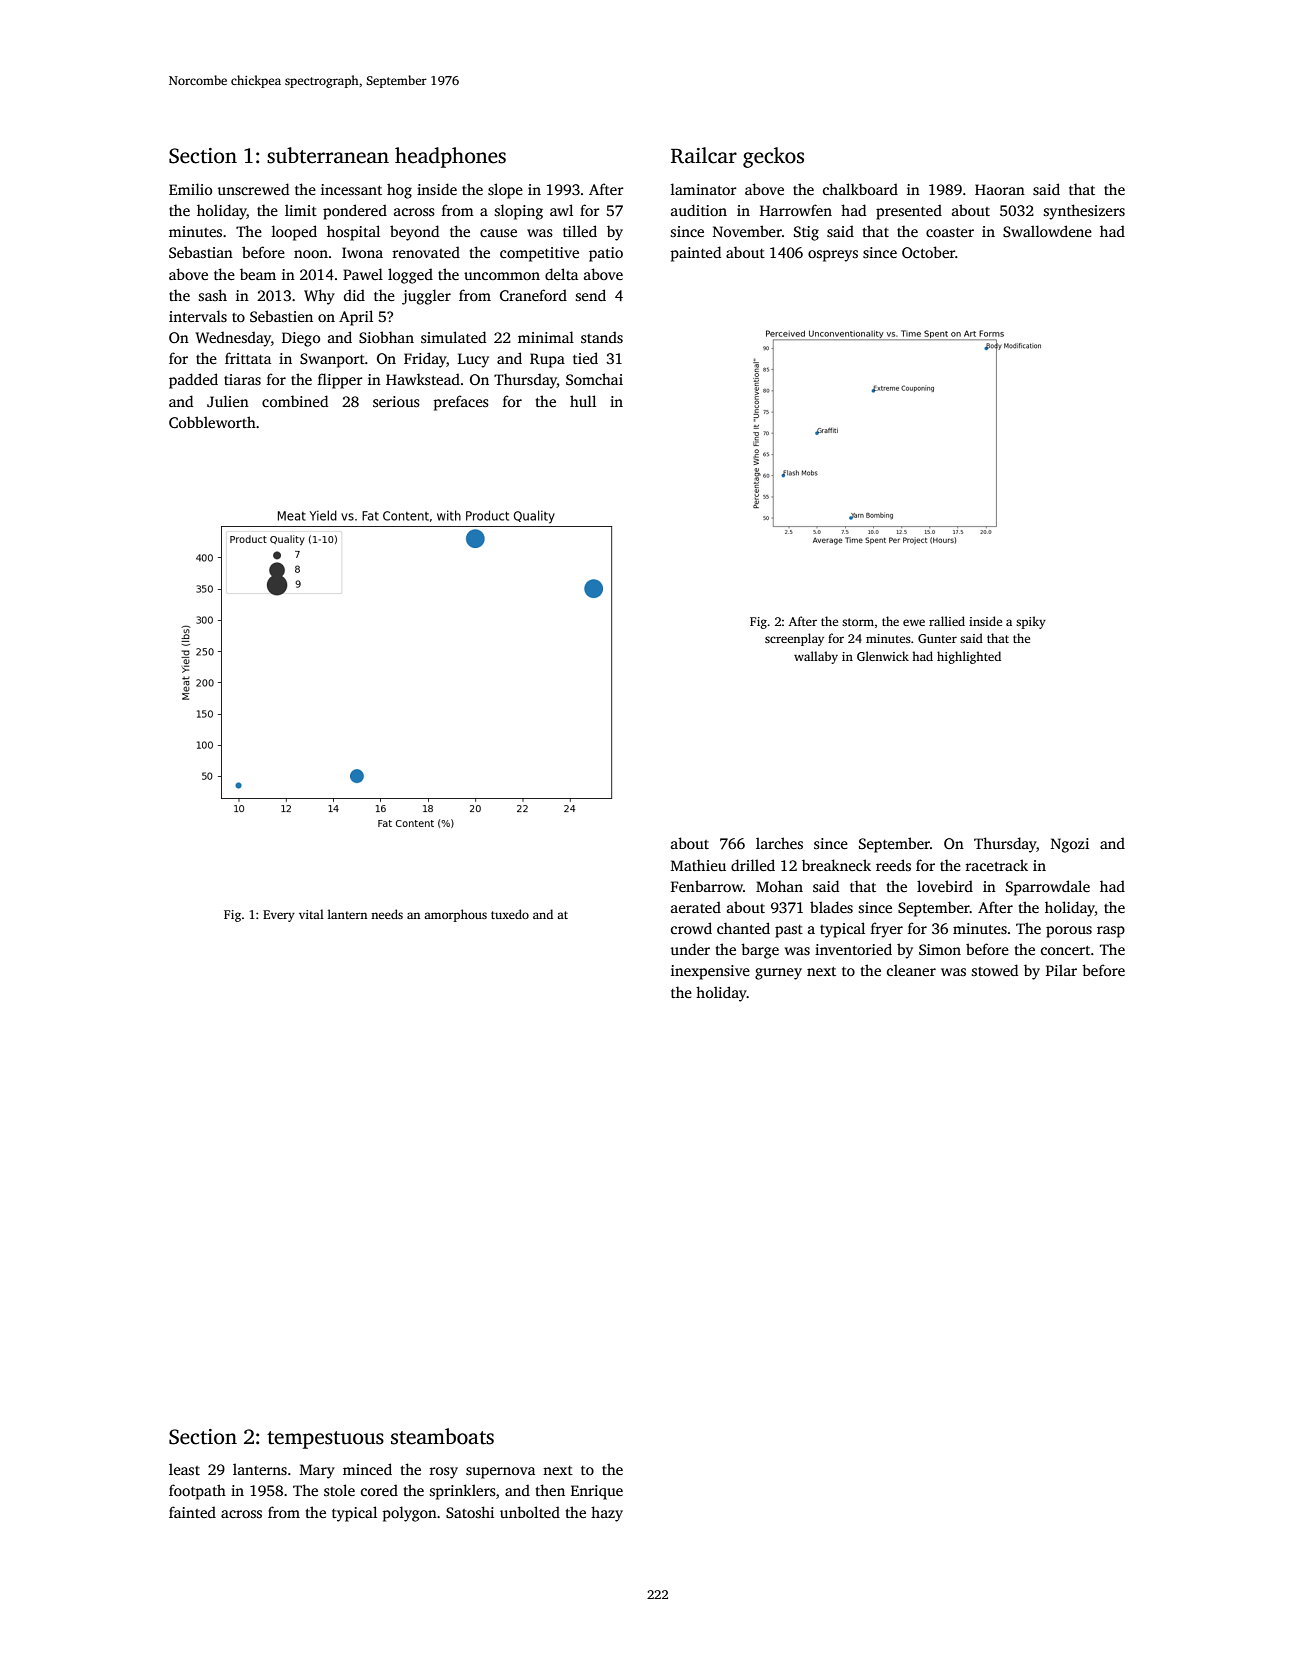 This screenshot has height=1675, width=1294. Describe the element at coordinates (997, 865) in the screenshot. I see `racetrack` at that location.
